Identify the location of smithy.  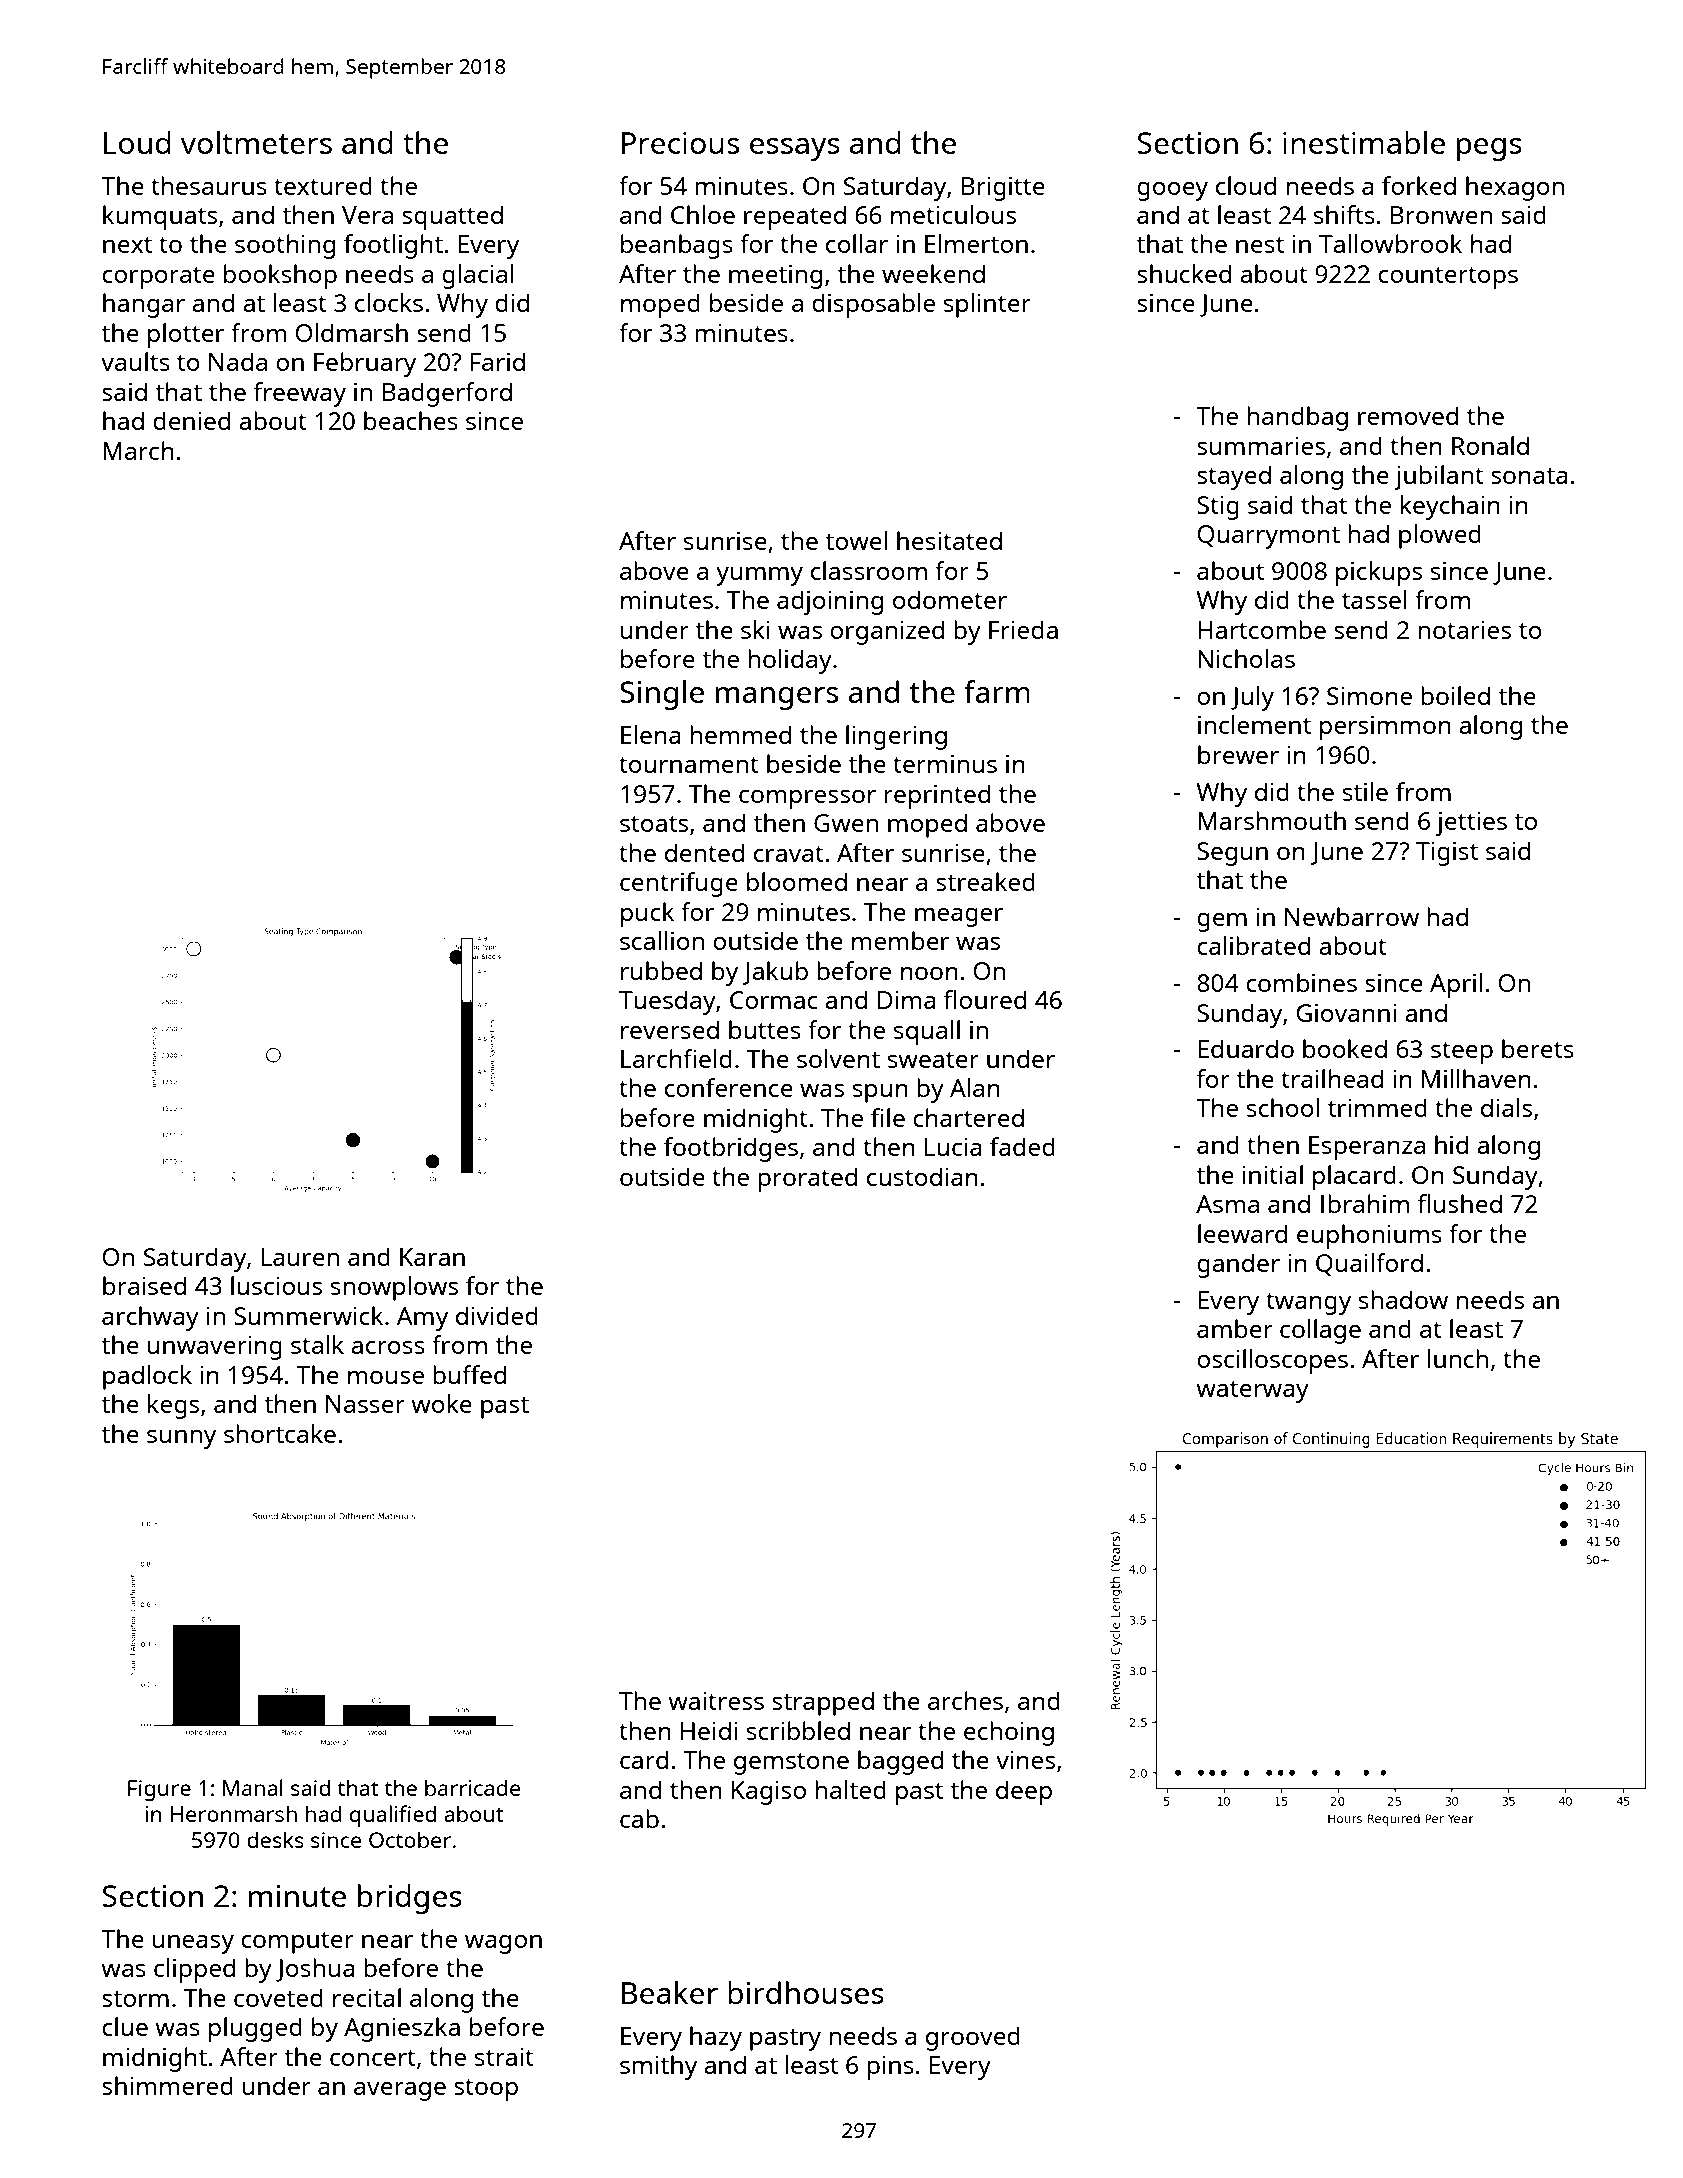
(658, 2067).
